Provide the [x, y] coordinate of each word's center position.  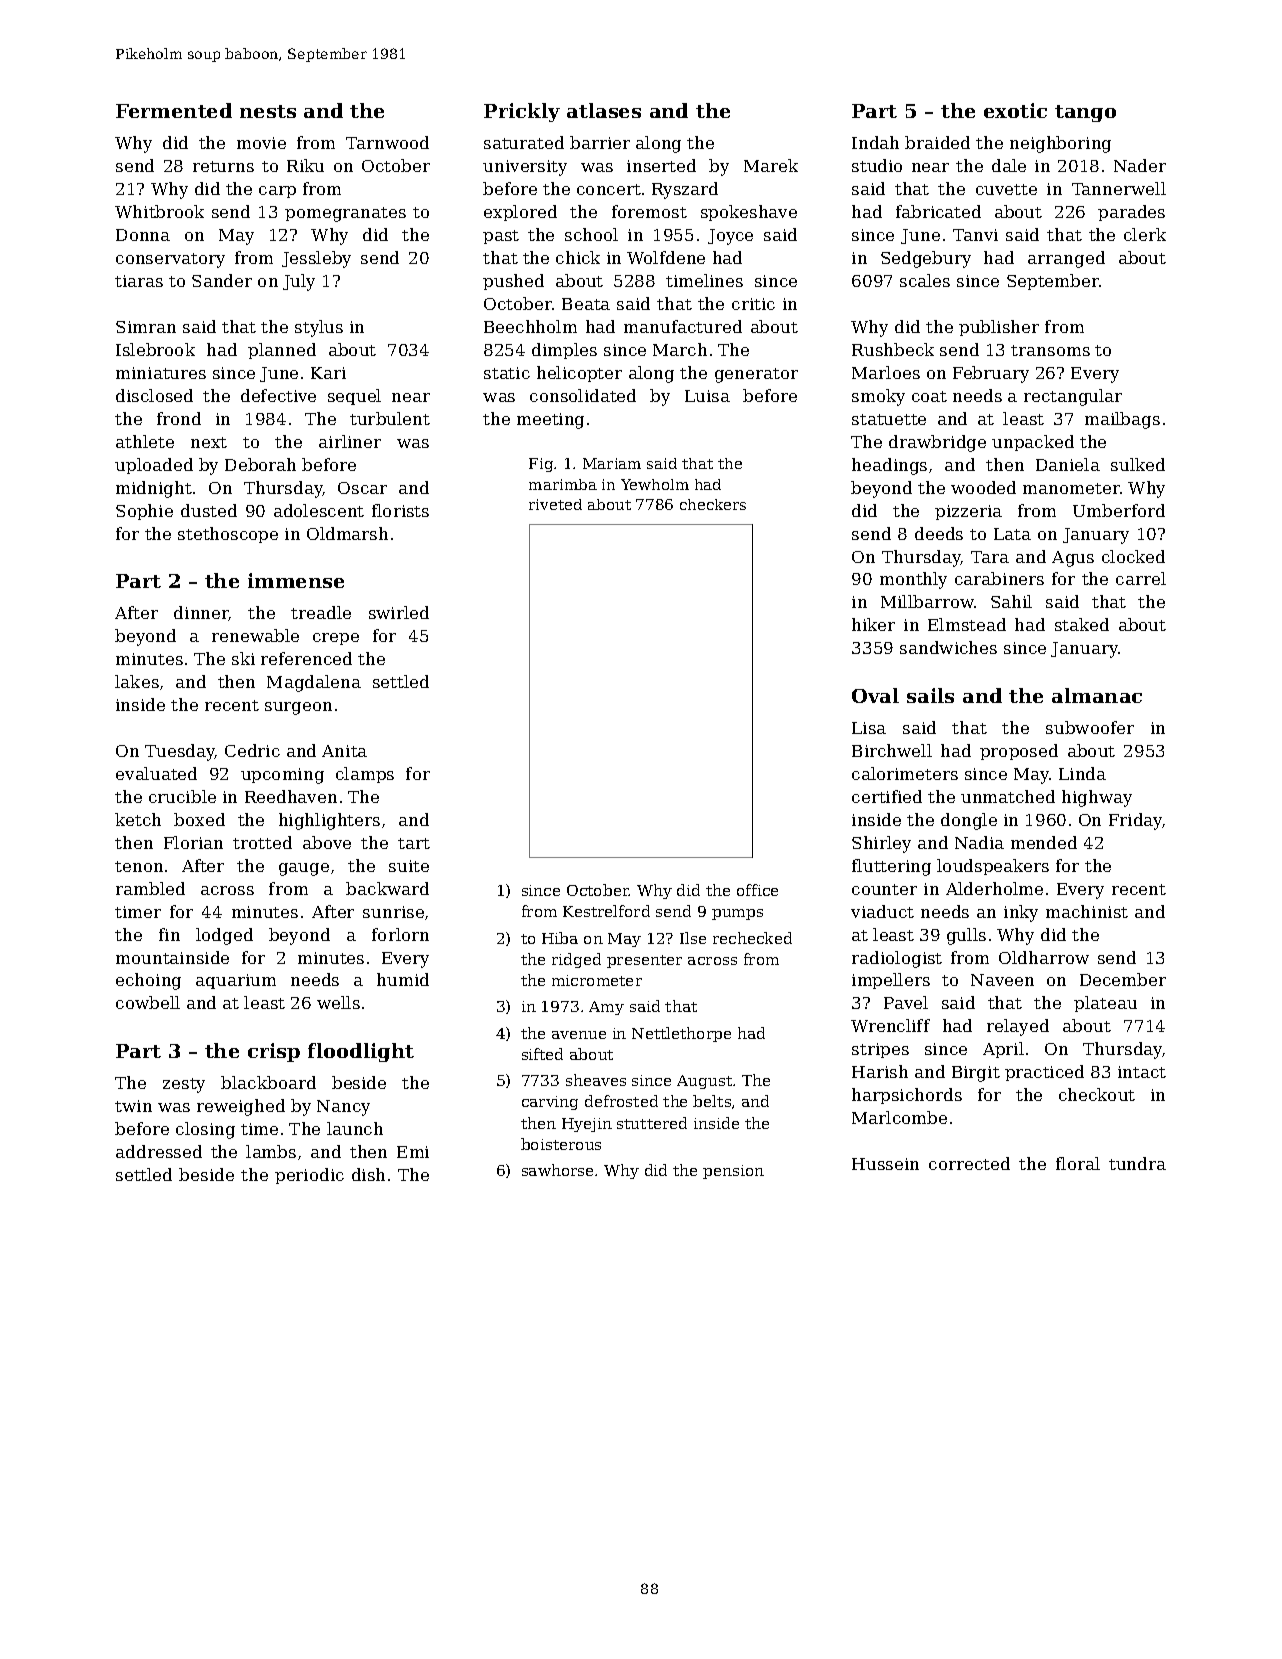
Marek [771, 165]
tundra [1137, 1163]
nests [268, 111]
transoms [1050, 350]
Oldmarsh [347, 533]
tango [1085, 113]
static [507, 373]
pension [733, 1172]
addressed [159, 1151]
